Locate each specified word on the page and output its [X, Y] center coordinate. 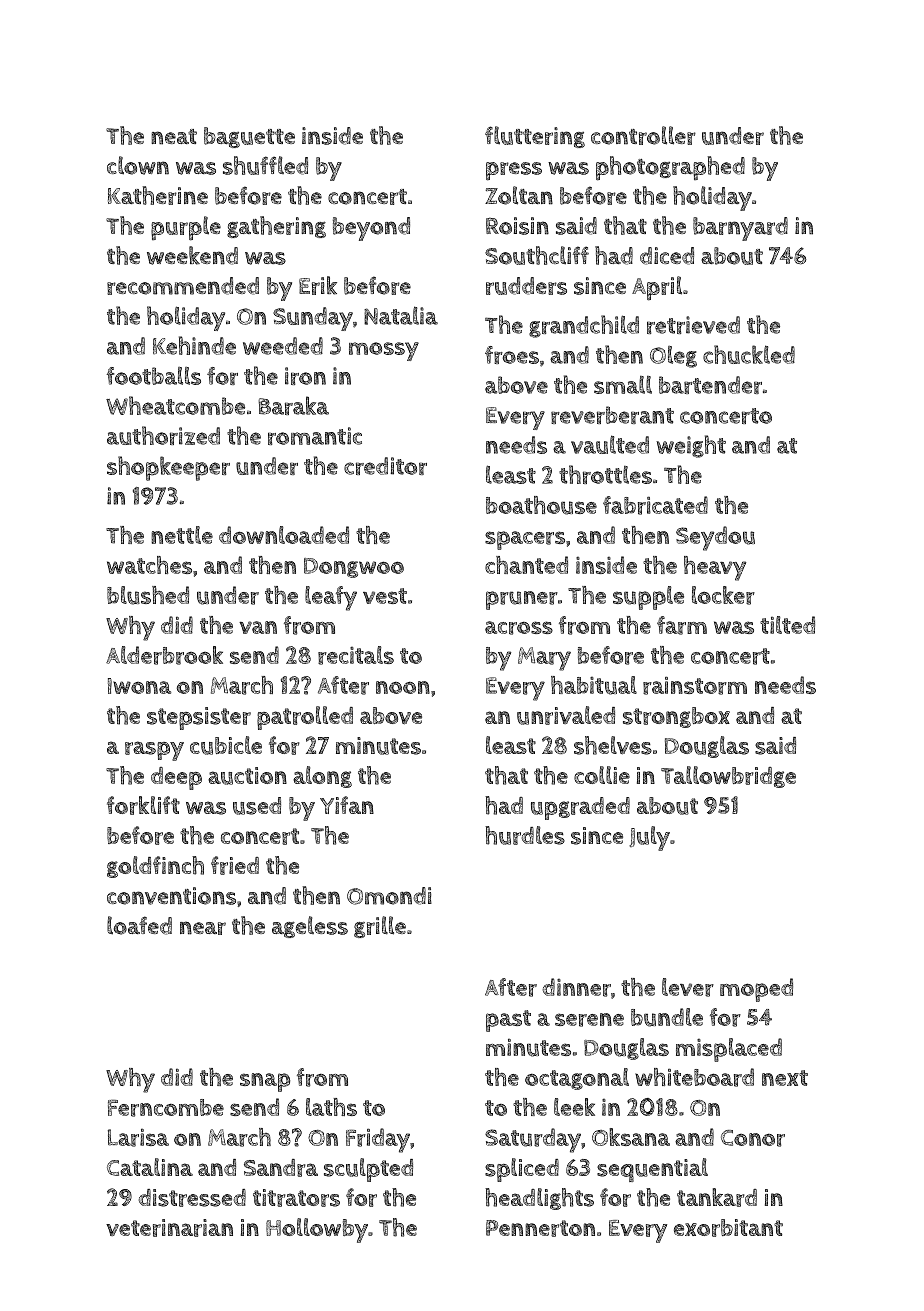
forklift [143, 805]
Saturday [533, 1140]
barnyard [740, 229]
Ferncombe [166, 1108]
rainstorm [695, 685]
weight [691, 446]
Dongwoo [354, 568]
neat [174, 137]
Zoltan [519, 195]
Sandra [281, 1168]
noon [403, 687]
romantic [315, 436]
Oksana [631, 1137]
